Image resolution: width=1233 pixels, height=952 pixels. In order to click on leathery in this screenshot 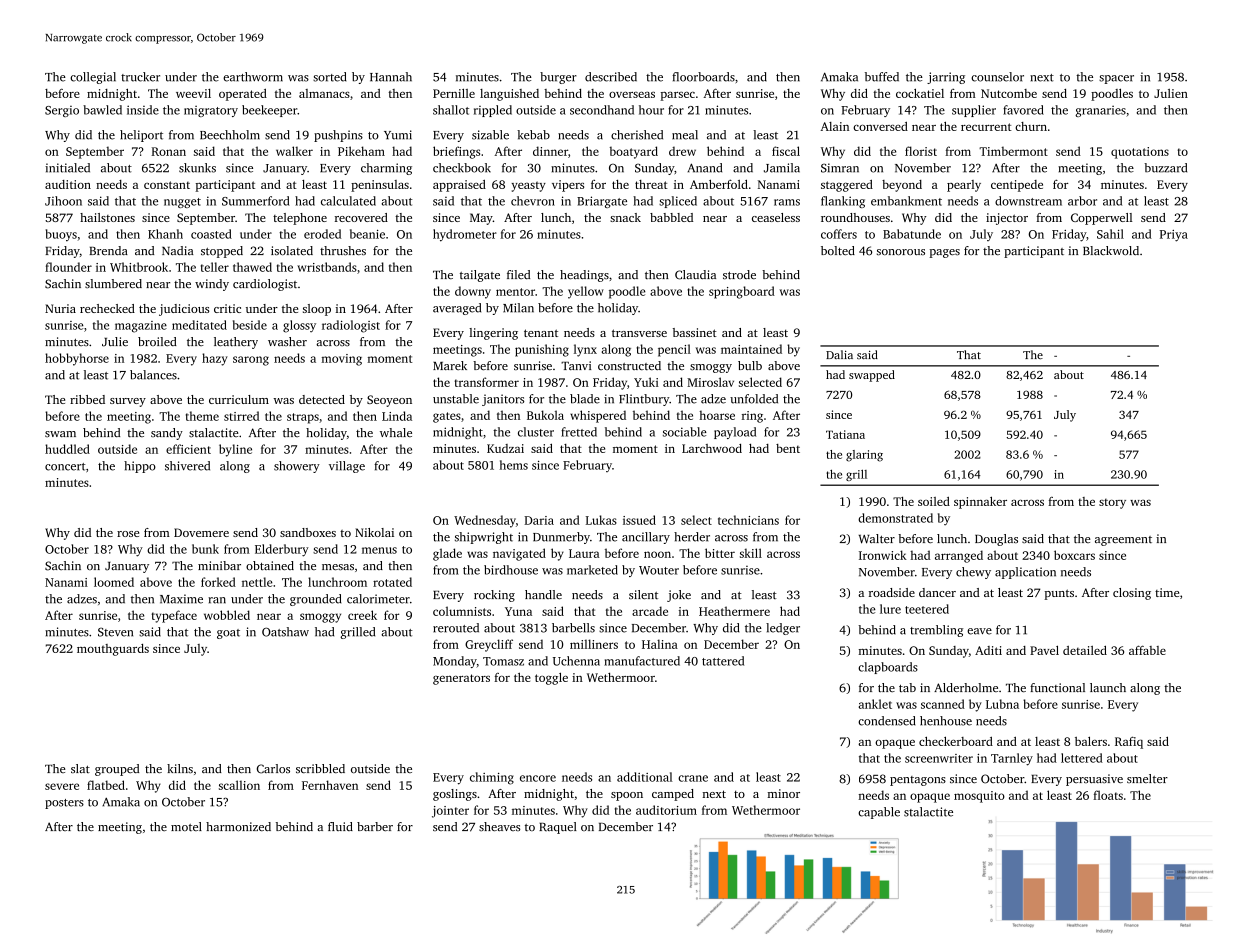, I will do `click(236, 343)`.
